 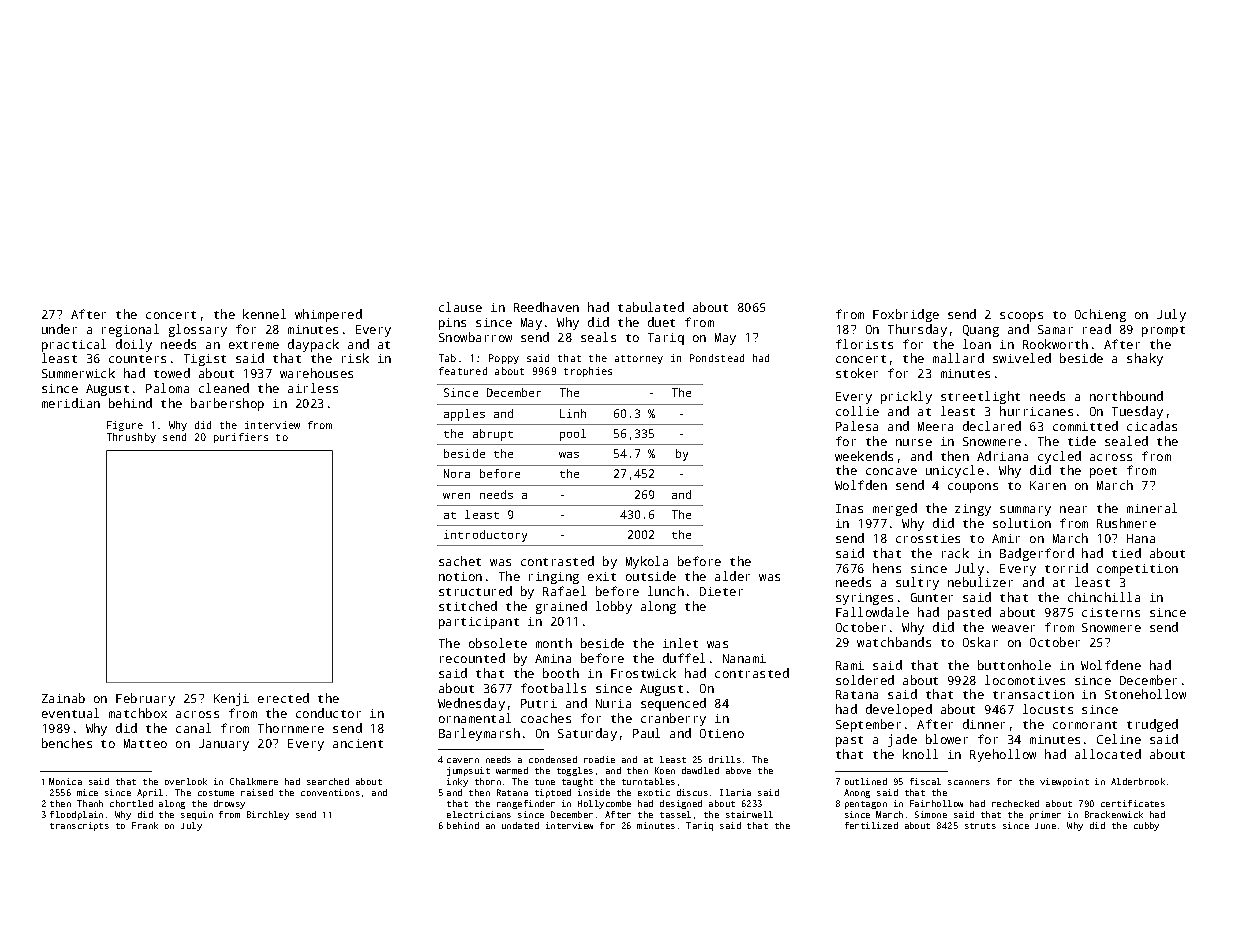 I want to click on Nora, so click(x=457, y=473).
